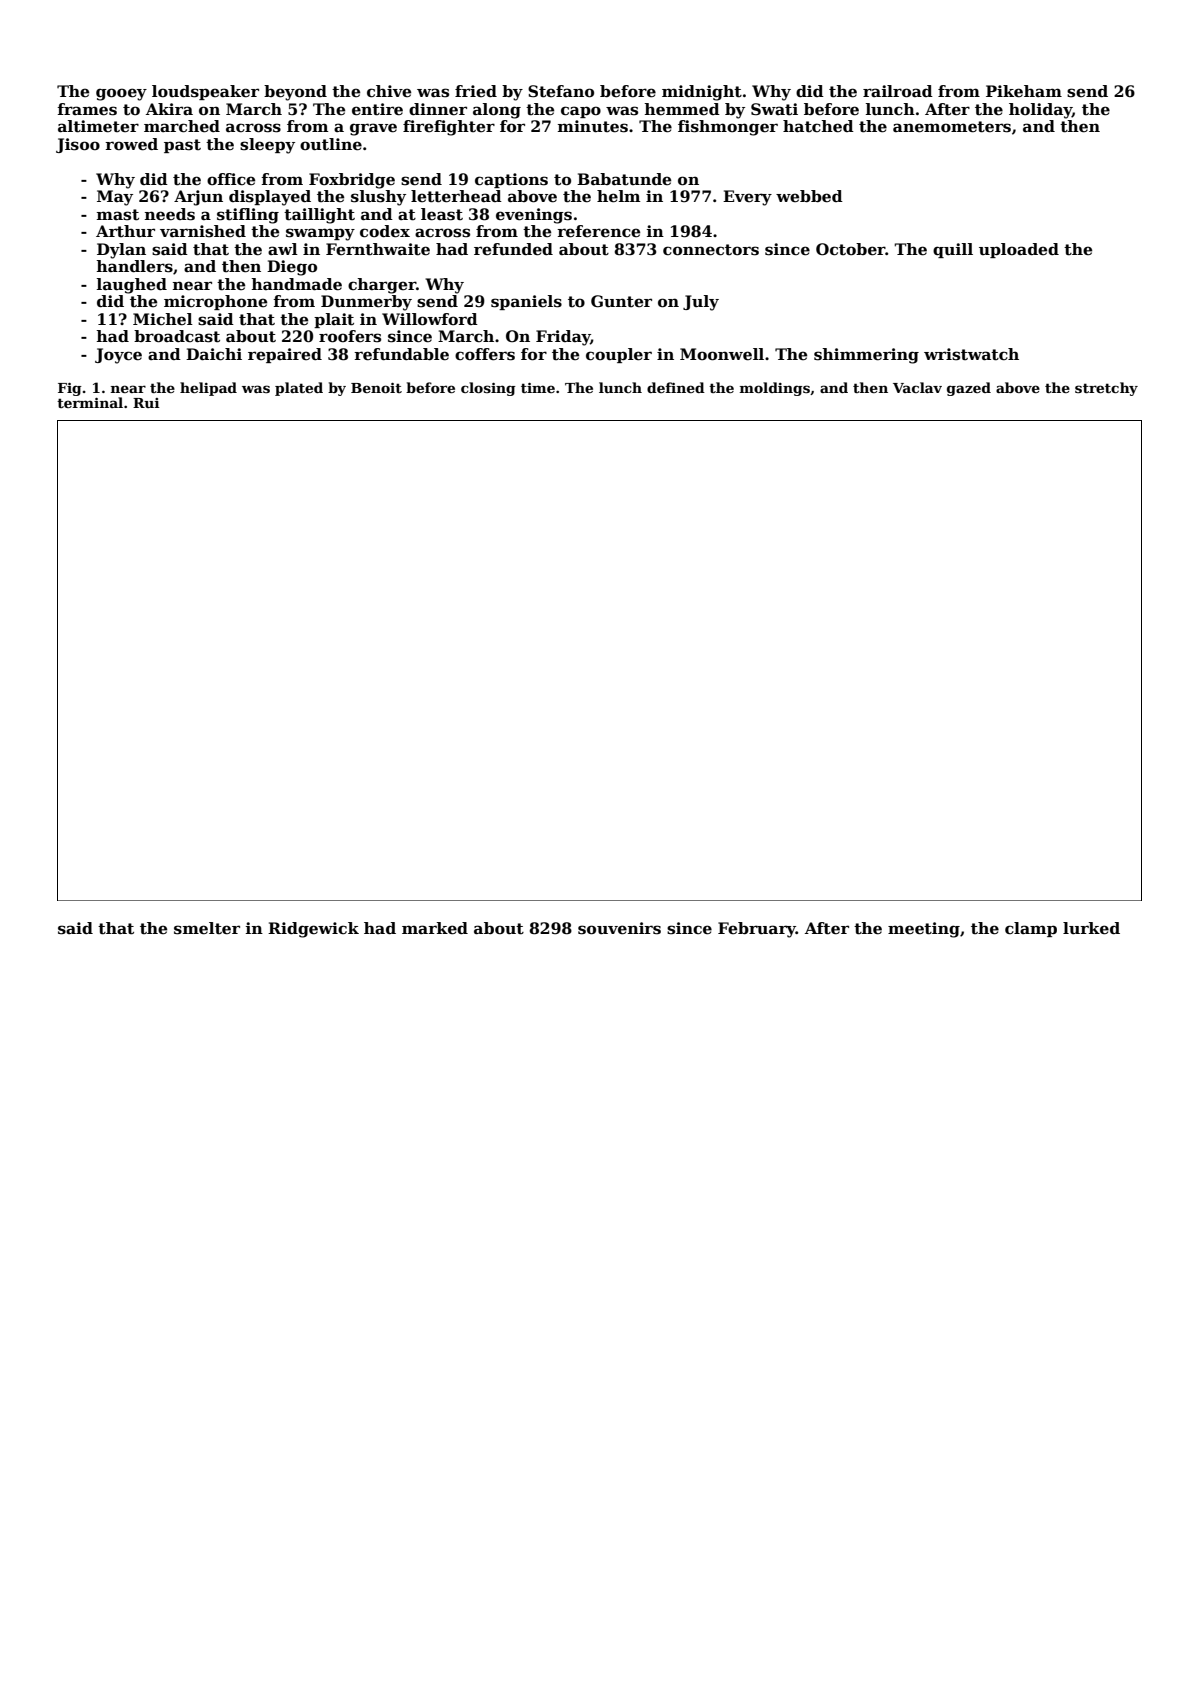 This document has width=1199, height=1696. Describe the element at coordinates (267, 146) in the document. I see `sleepy` at that location.
